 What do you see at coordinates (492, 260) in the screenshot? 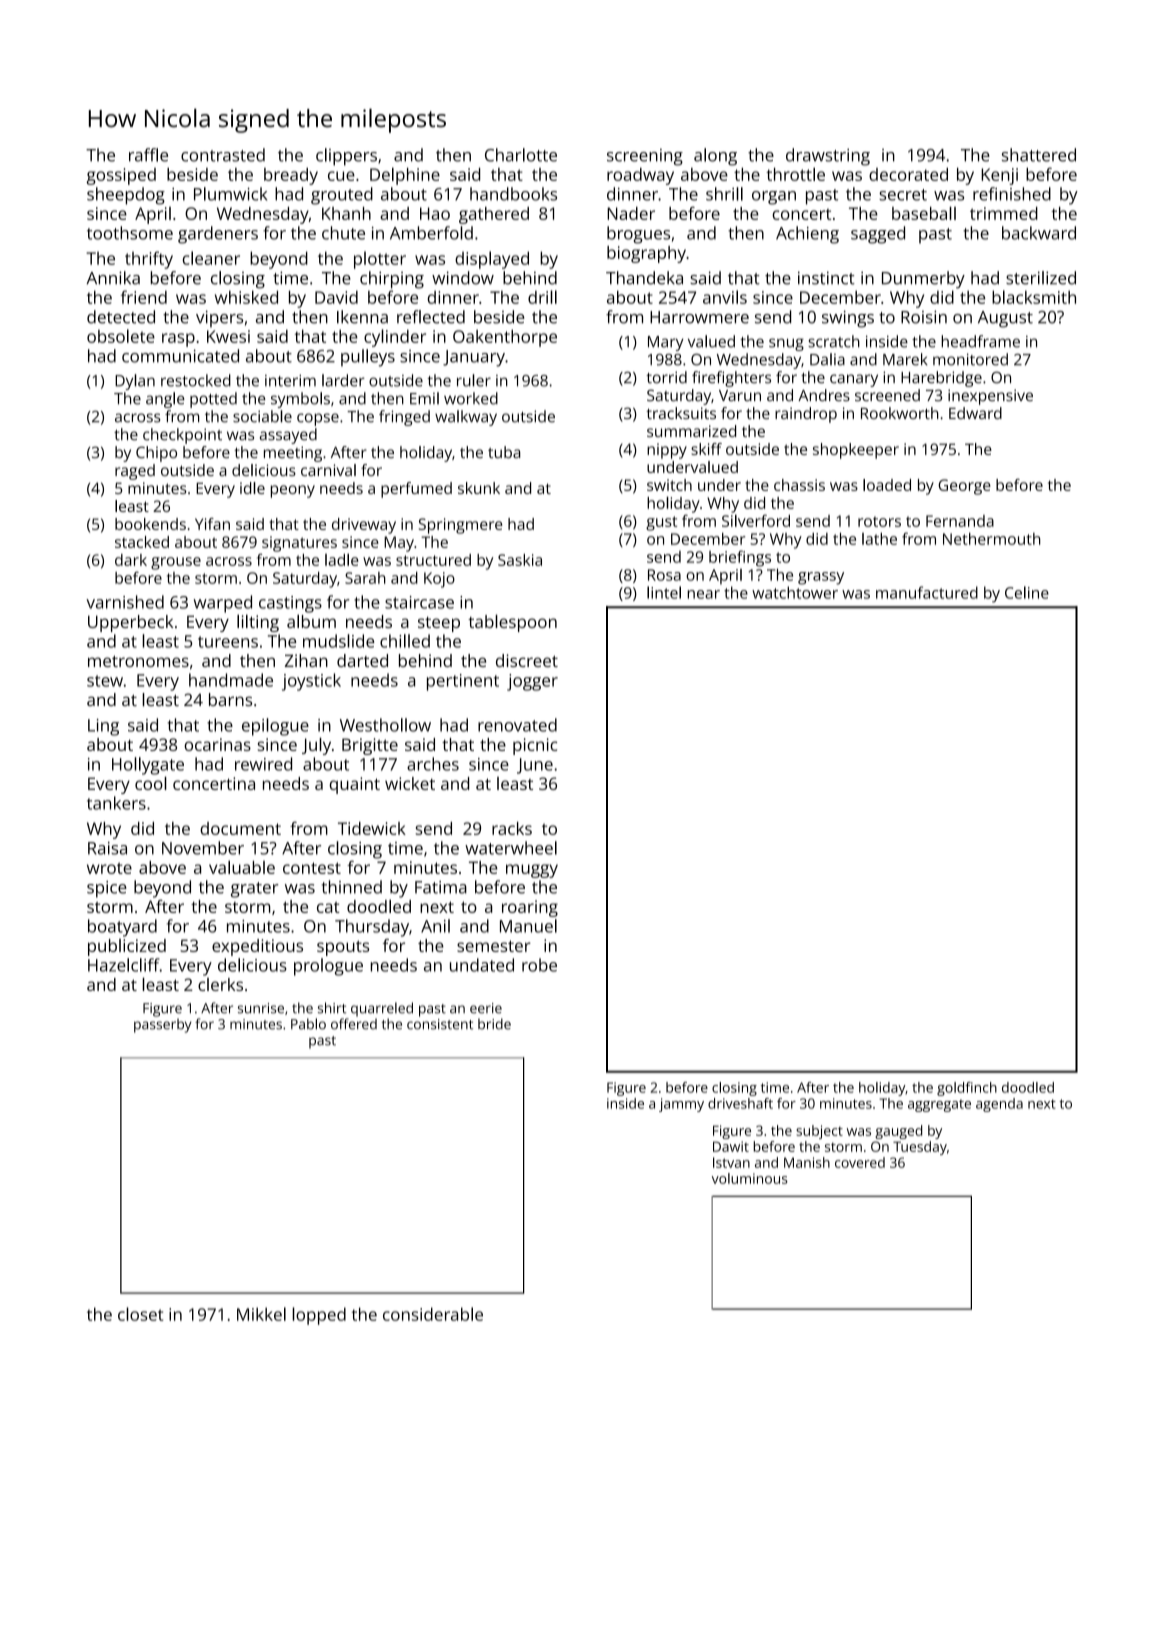
I see `displayed` at bounding box center [492, 260].
